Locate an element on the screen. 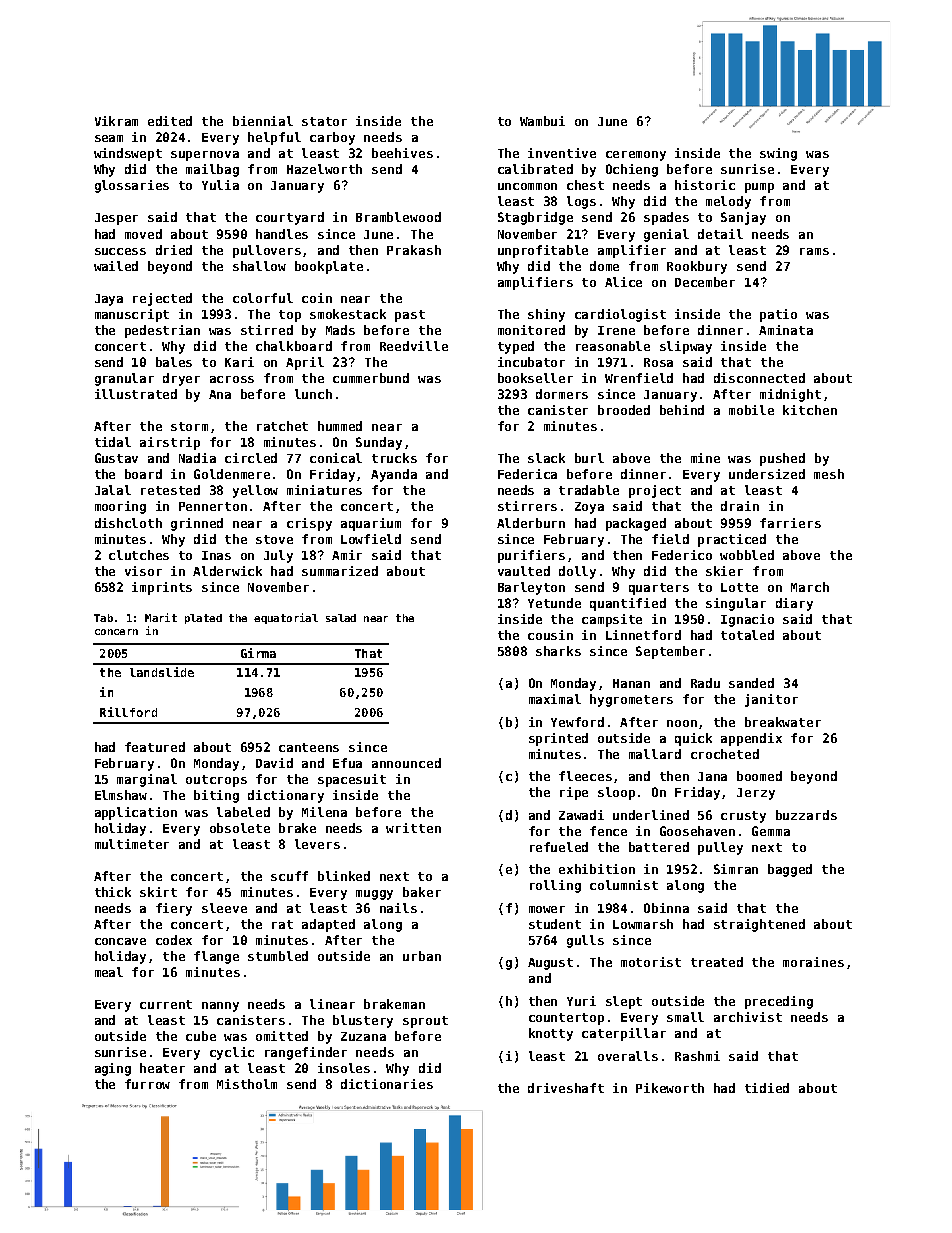 The image size is (952, 1233). totaled is located at coordinates (747, 635).
